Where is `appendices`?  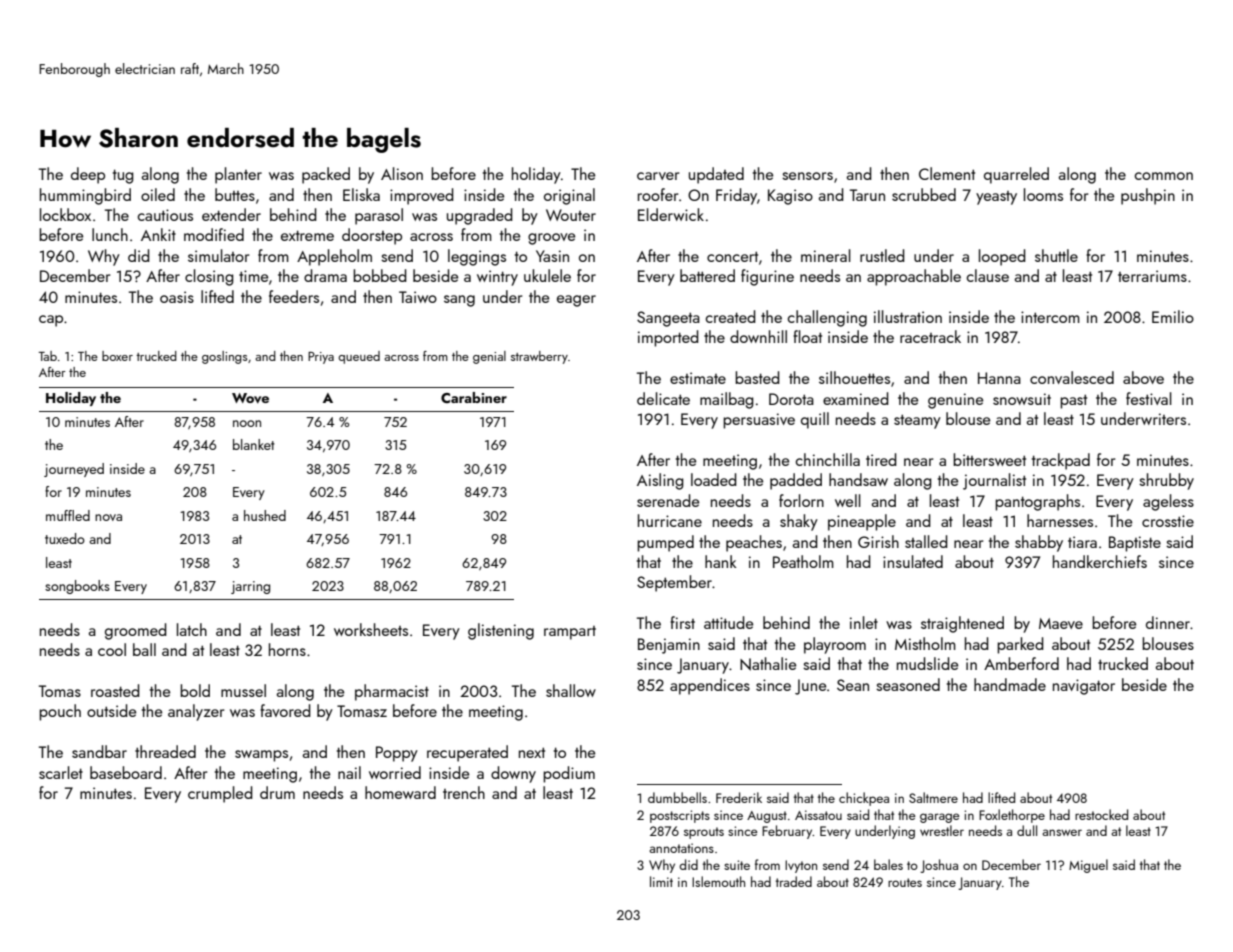 appendices is located at coordinates (710, 686).
